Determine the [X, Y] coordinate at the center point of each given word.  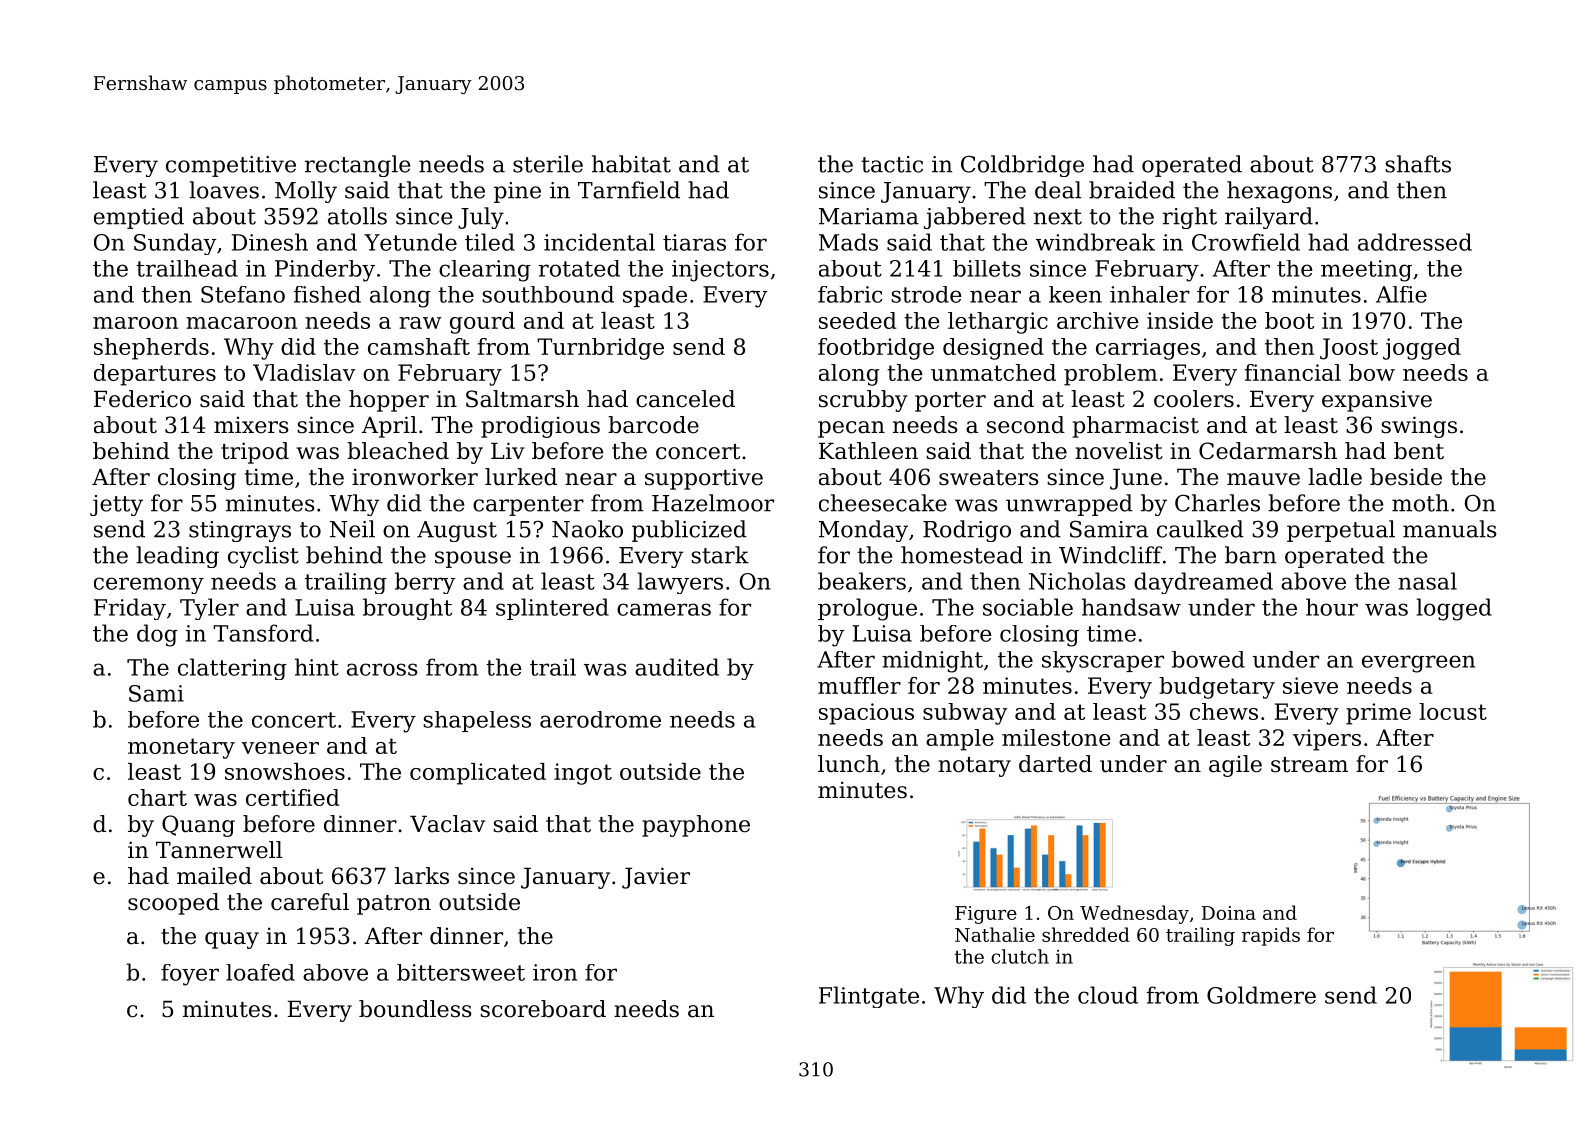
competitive [231, 166]
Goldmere [1261, 995]
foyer [190, 975]
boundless [415, 1009]
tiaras [694, 242]
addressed [1415, 242]
